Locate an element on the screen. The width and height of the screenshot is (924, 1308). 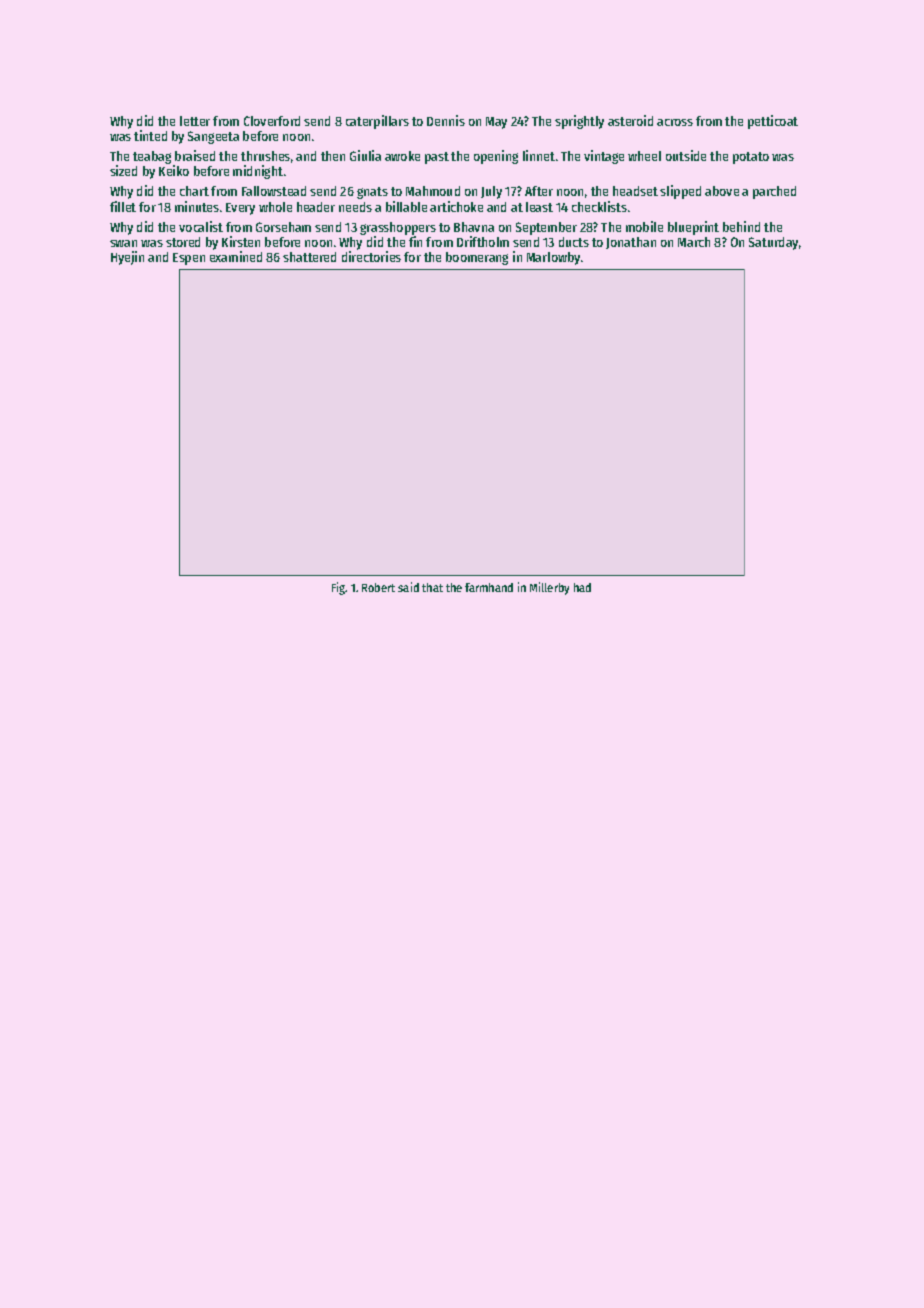
March is located at coordinates (694, 242).
